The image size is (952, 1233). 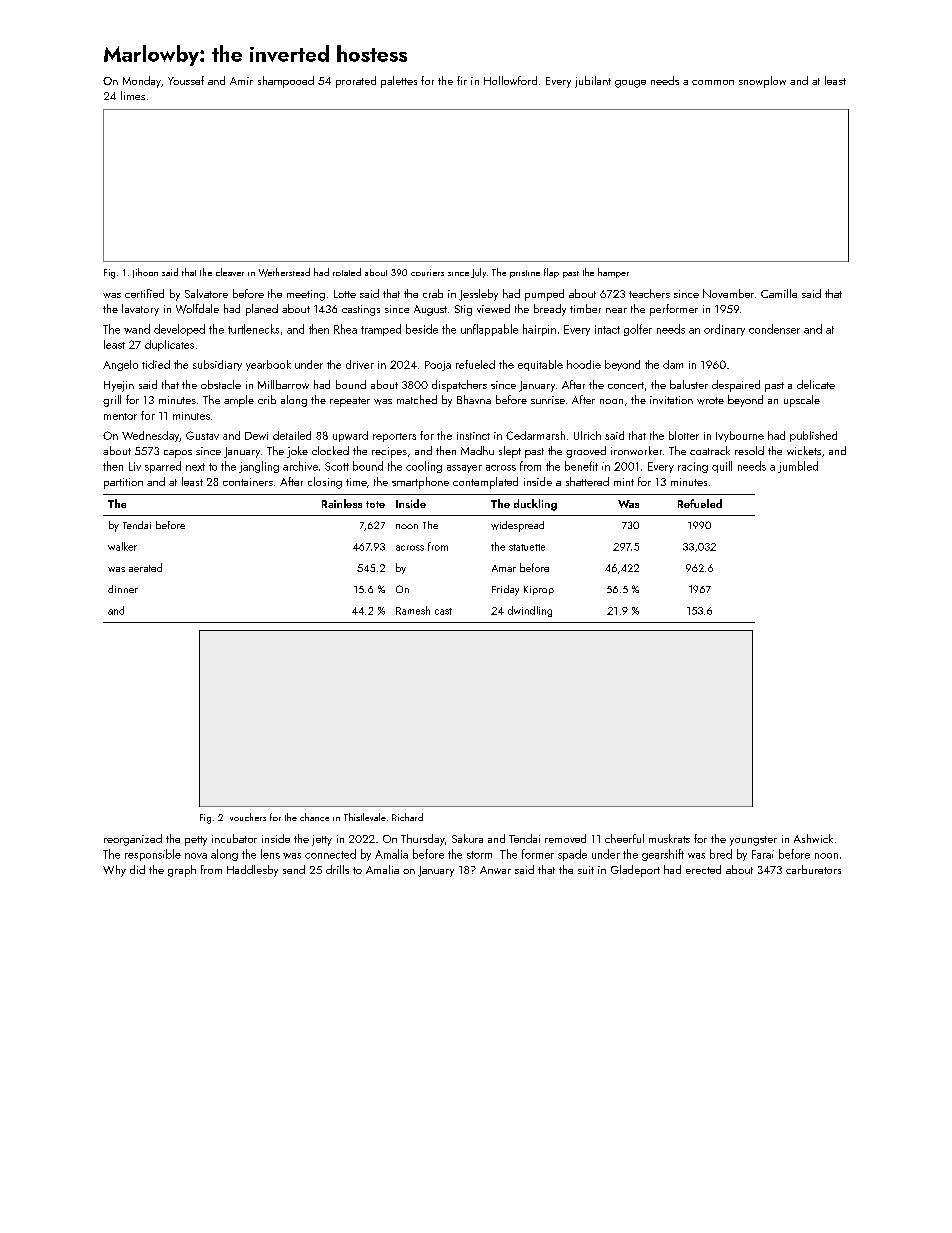 What do you see at coordinates (798, 467) in the screenshot?
I see `jumbled` at bounding box center [798, 467].
